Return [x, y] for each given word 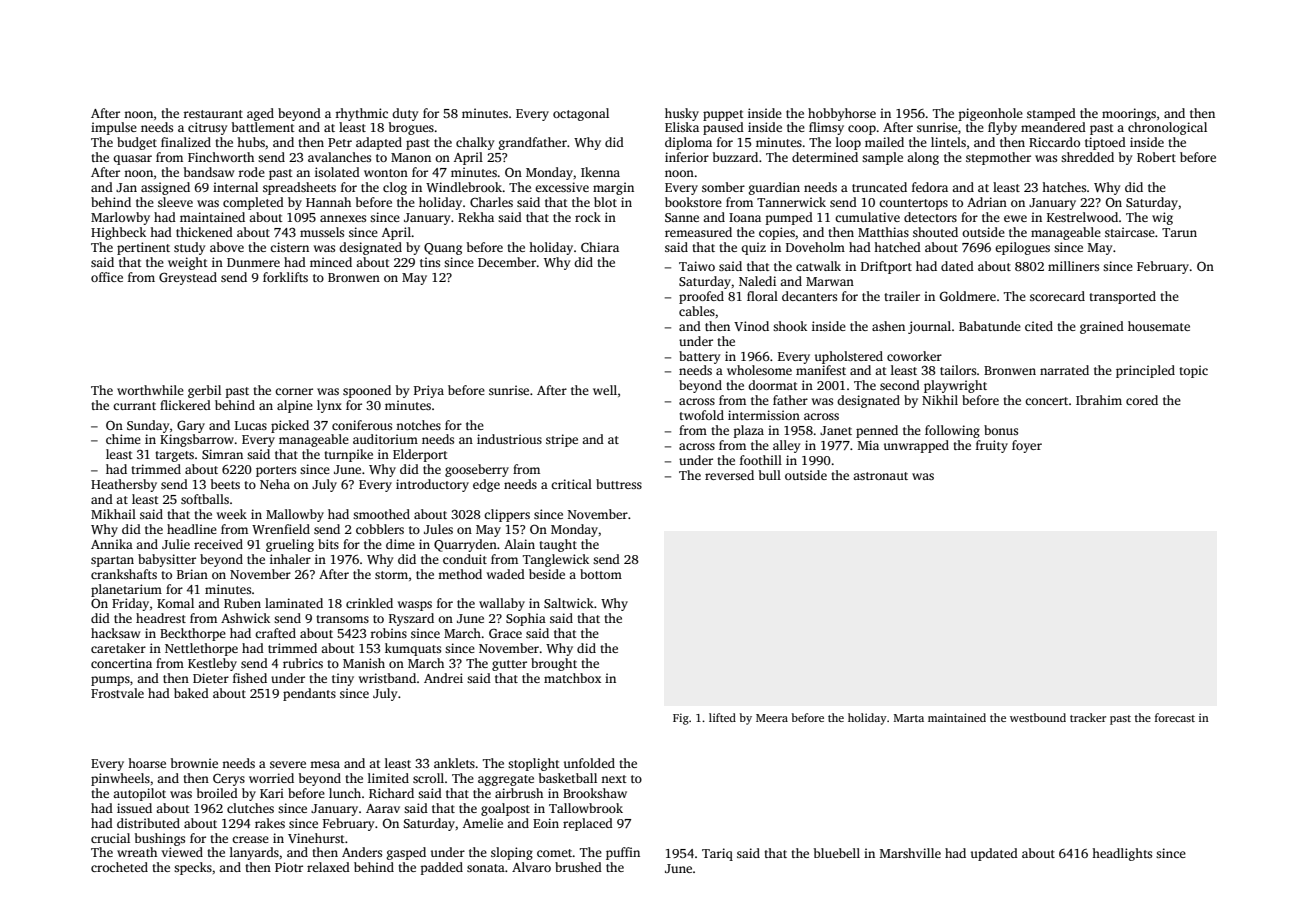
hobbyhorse [842, 114]
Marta [909, 718]
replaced [588, 824]
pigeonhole [991, 114]
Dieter [211, 678]
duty [405, 114]
